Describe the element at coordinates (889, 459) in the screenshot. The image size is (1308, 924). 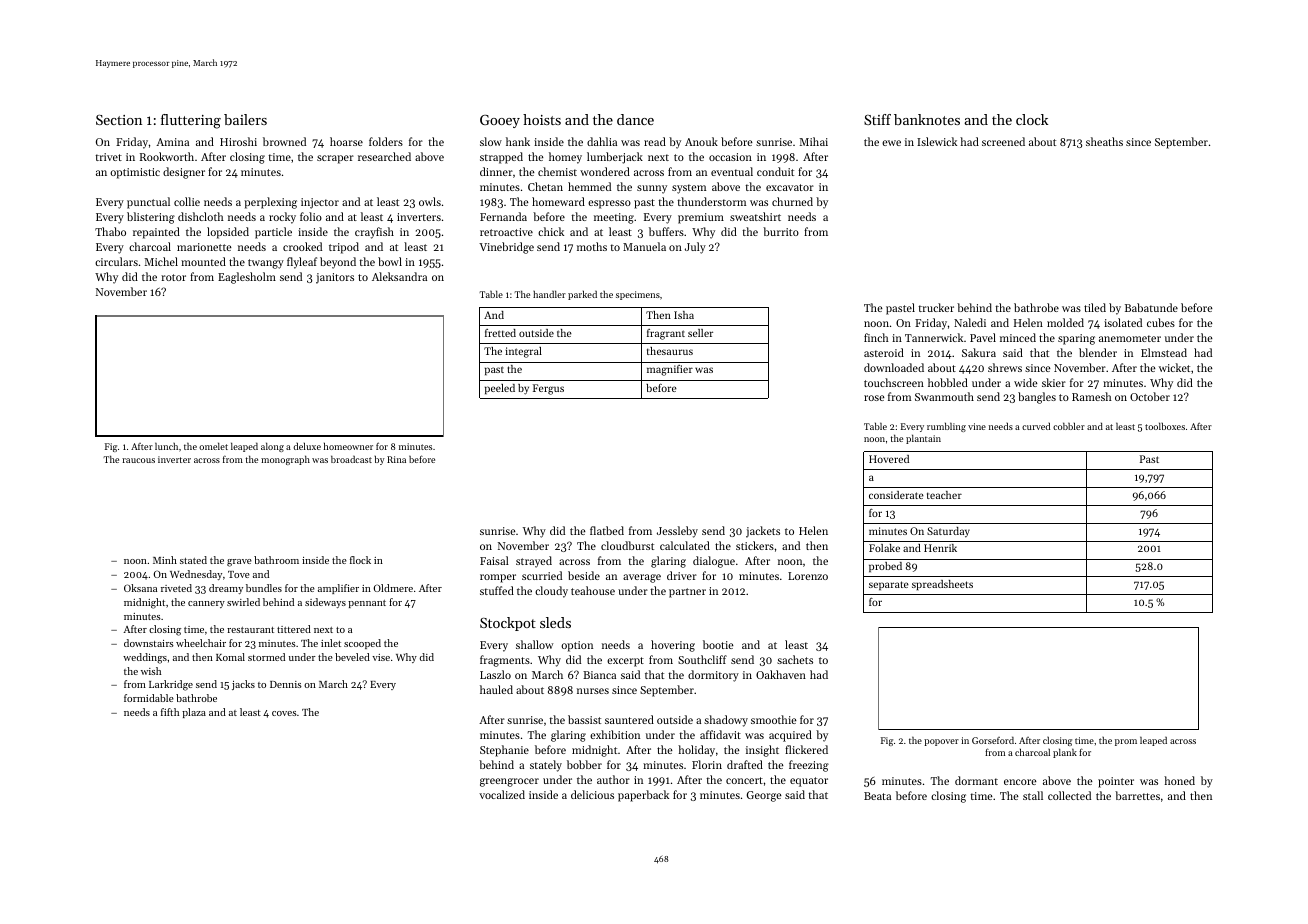
I see `Hovered` at that location.
